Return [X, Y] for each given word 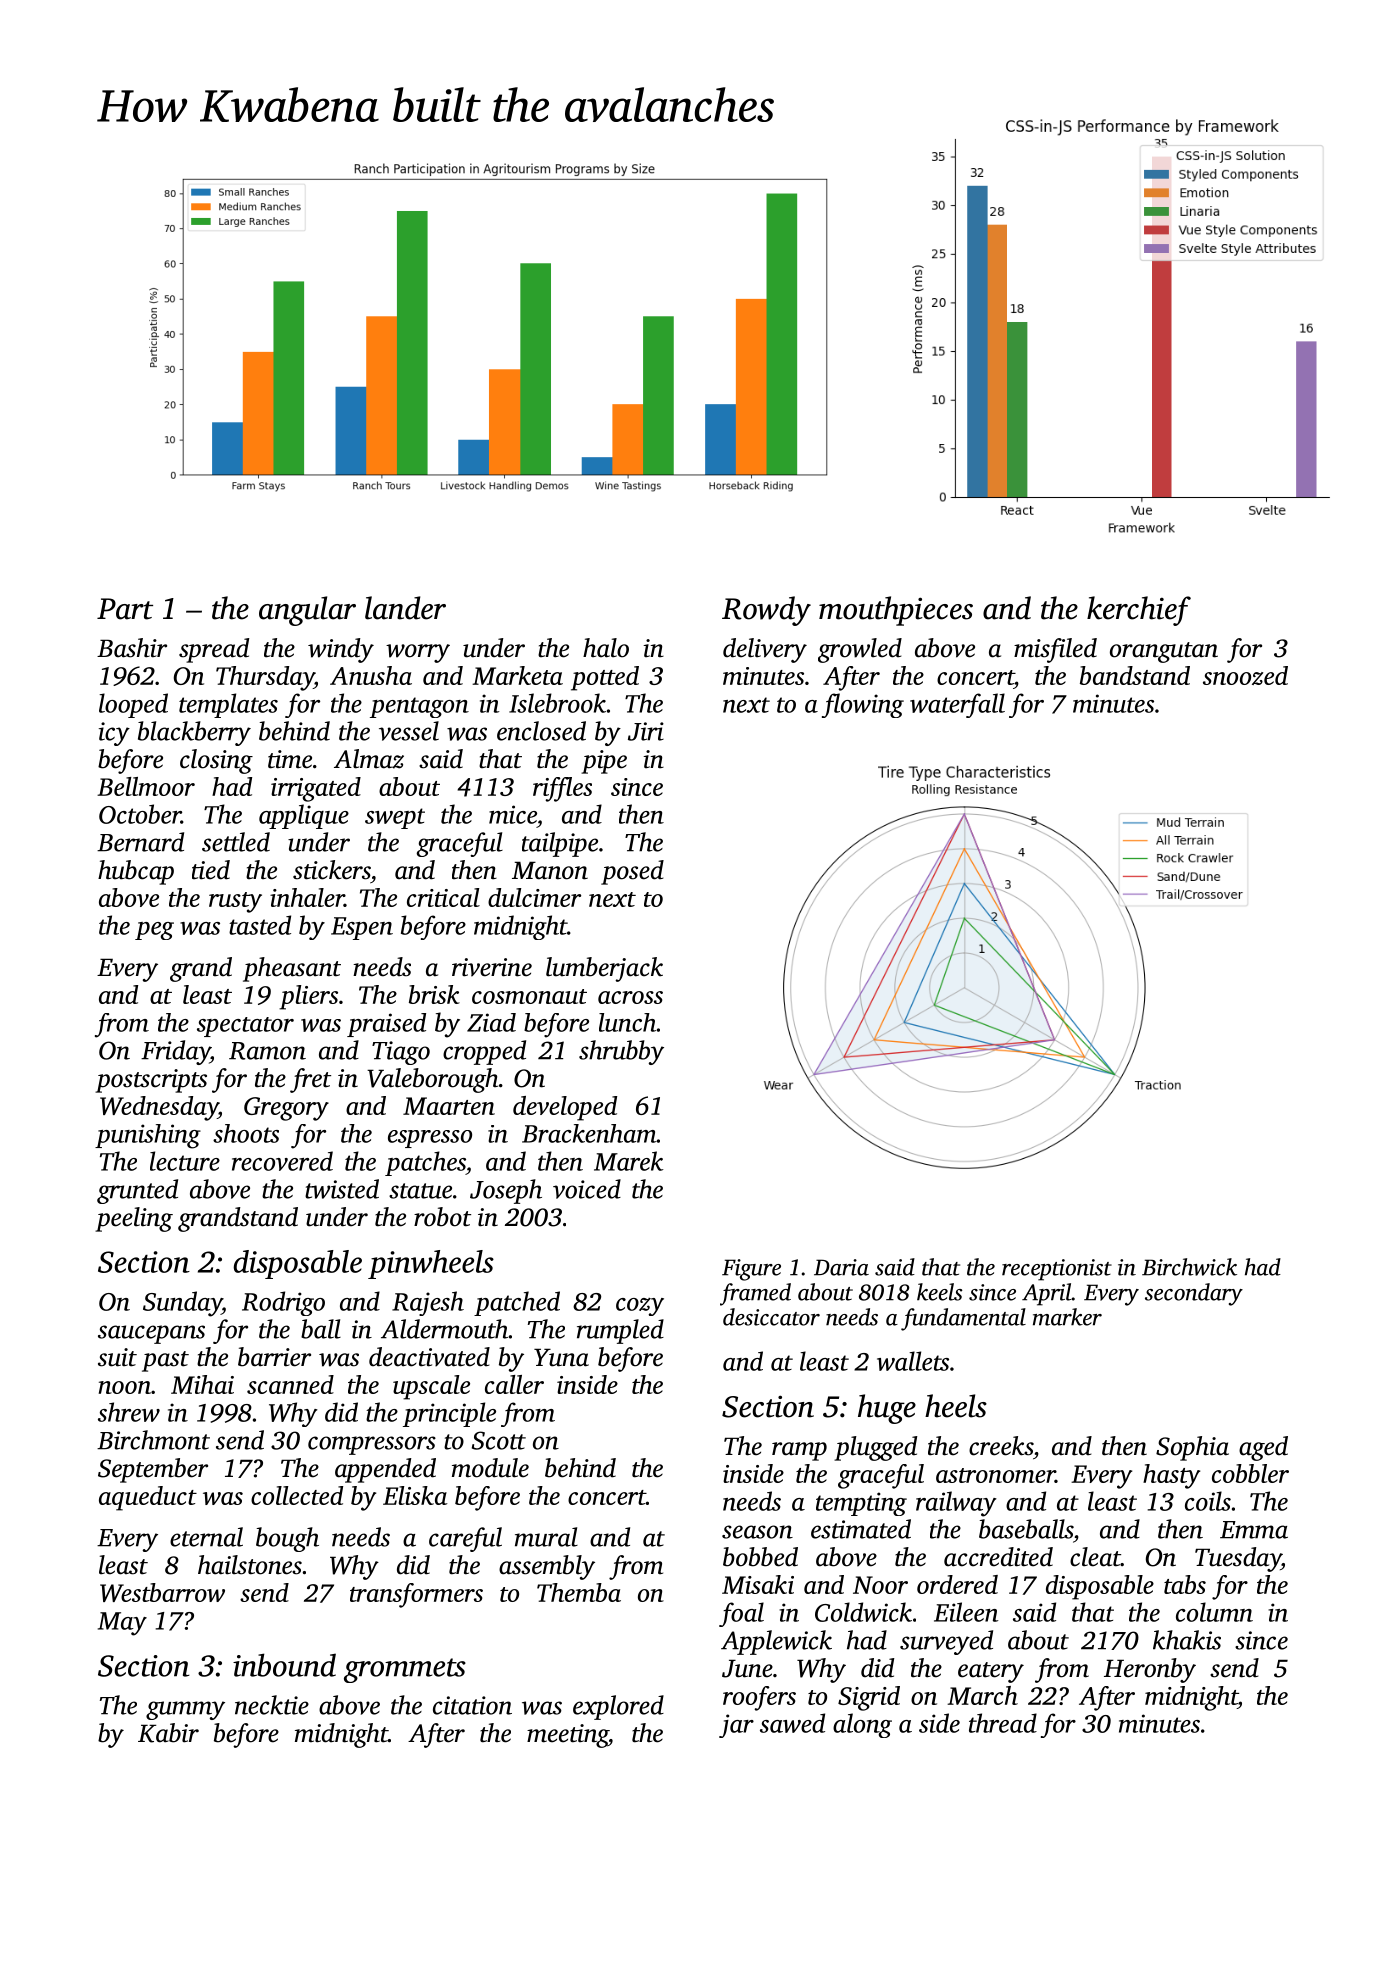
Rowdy [766, 611]
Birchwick [1189, 1267]
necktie [272, 1705]
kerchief [1139, 611]
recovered [282, 1161]
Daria [841, 1267]
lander [405, 608]
